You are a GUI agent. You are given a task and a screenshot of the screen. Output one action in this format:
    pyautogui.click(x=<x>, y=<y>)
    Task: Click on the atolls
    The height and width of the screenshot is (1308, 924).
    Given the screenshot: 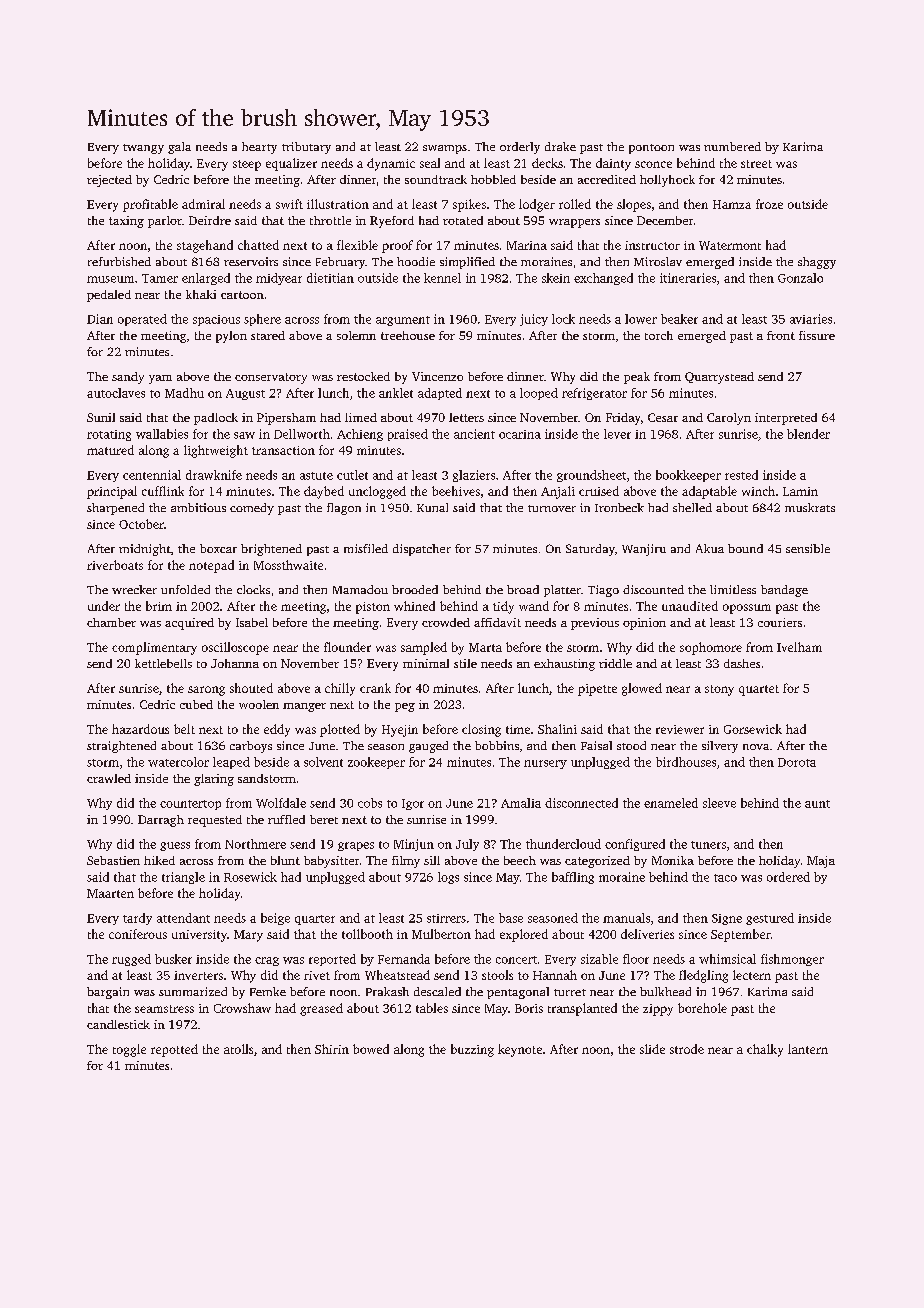 What is the action you would take?
    pyautogui.click(x=238, y=1049)
